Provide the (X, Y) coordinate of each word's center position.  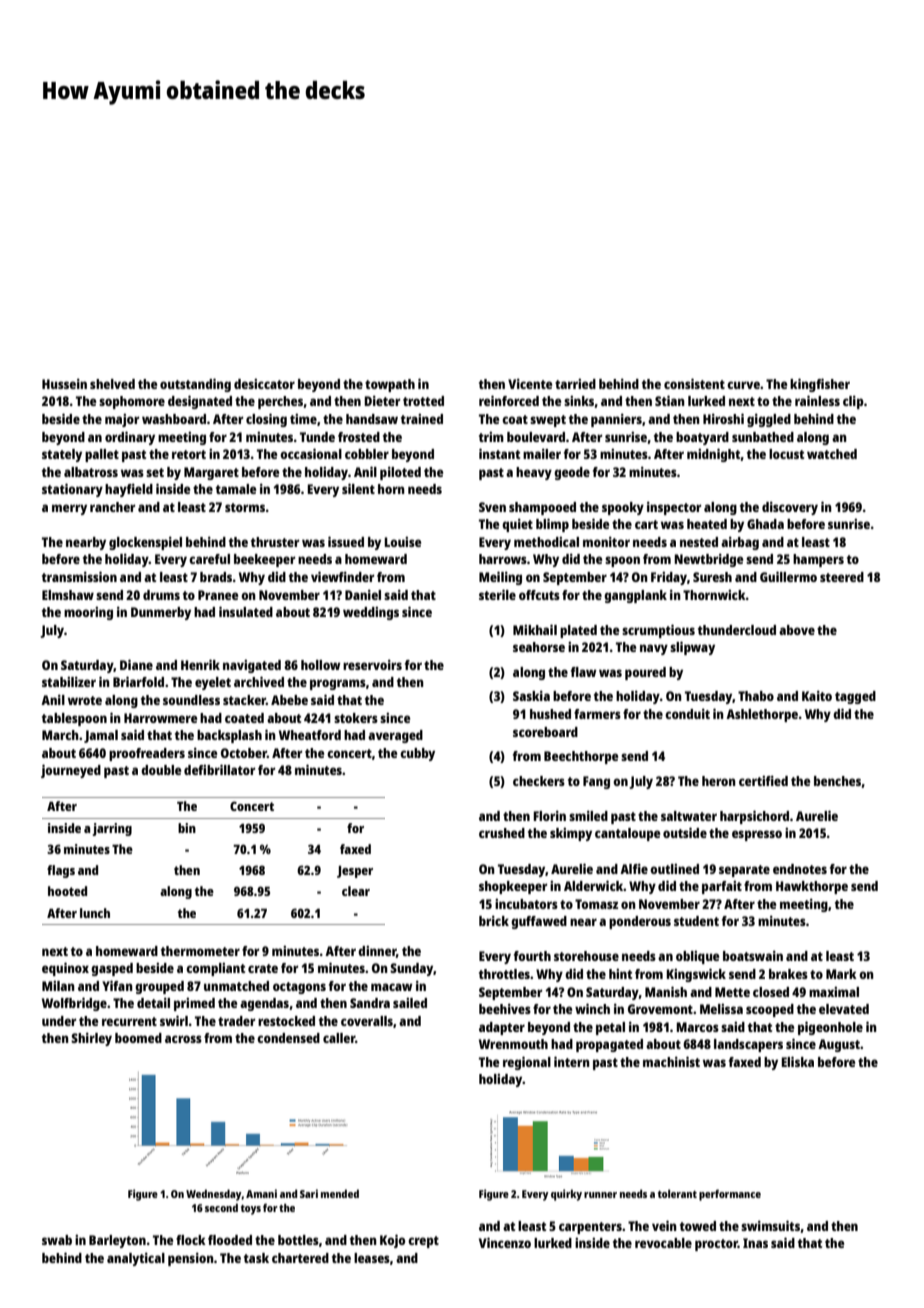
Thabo (756, 696)
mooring (88, 613)
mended (340, 1193)
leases (372, 1258)
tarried (575, 384)
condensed (288, 1038)
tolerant (677, 1193)
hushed (550, 714)
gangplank (635, 596)
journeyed (71, 771)
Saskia (531, 695)
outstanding (195, 385)
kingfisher (820, 385)
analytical (136, 1259)
